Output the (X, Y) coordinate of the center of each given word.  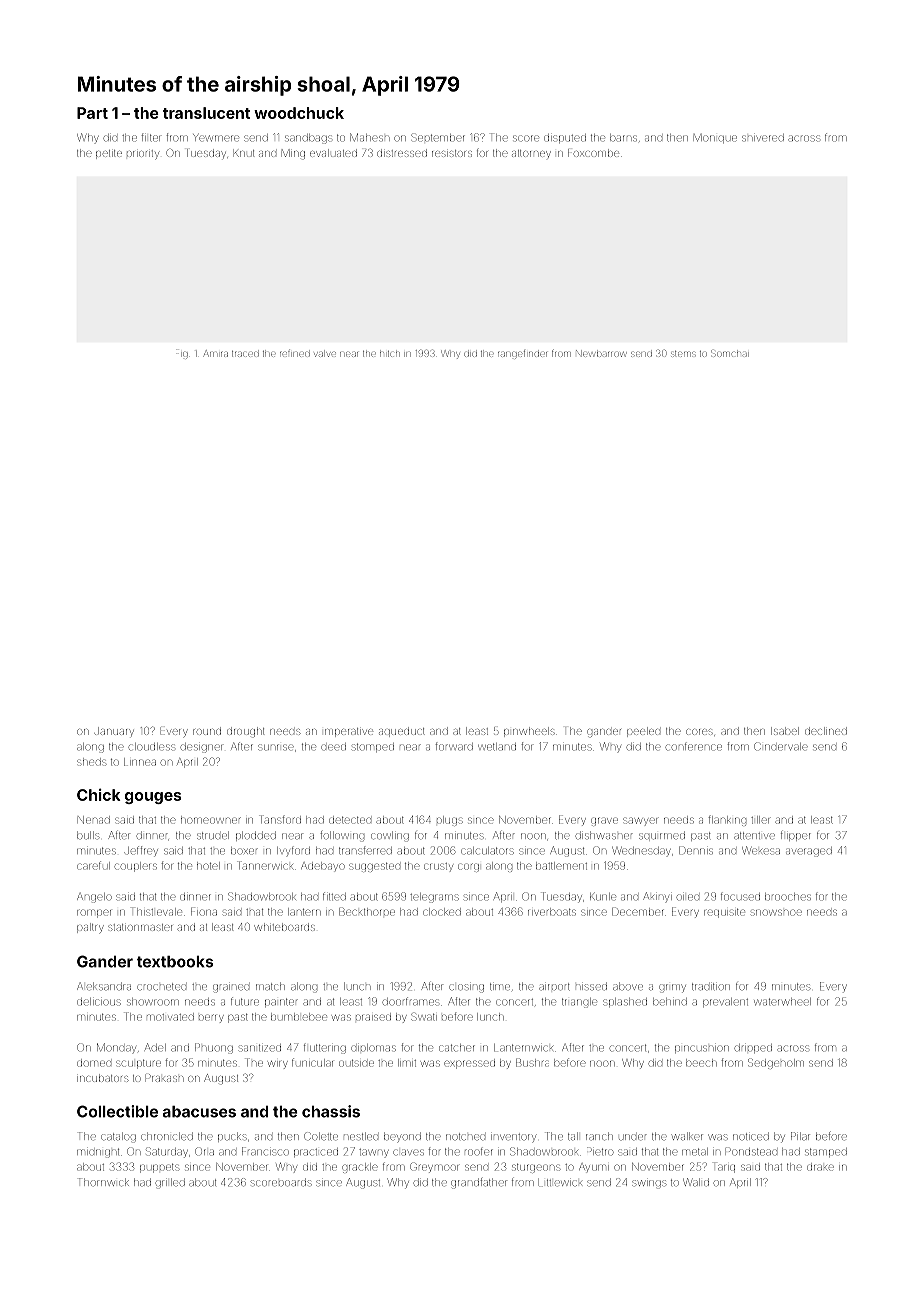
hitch (390, 354)
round (207, 731)
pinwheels (529, 732)
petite (109, 154)
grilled (170, 1184)
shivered (763, 138)
